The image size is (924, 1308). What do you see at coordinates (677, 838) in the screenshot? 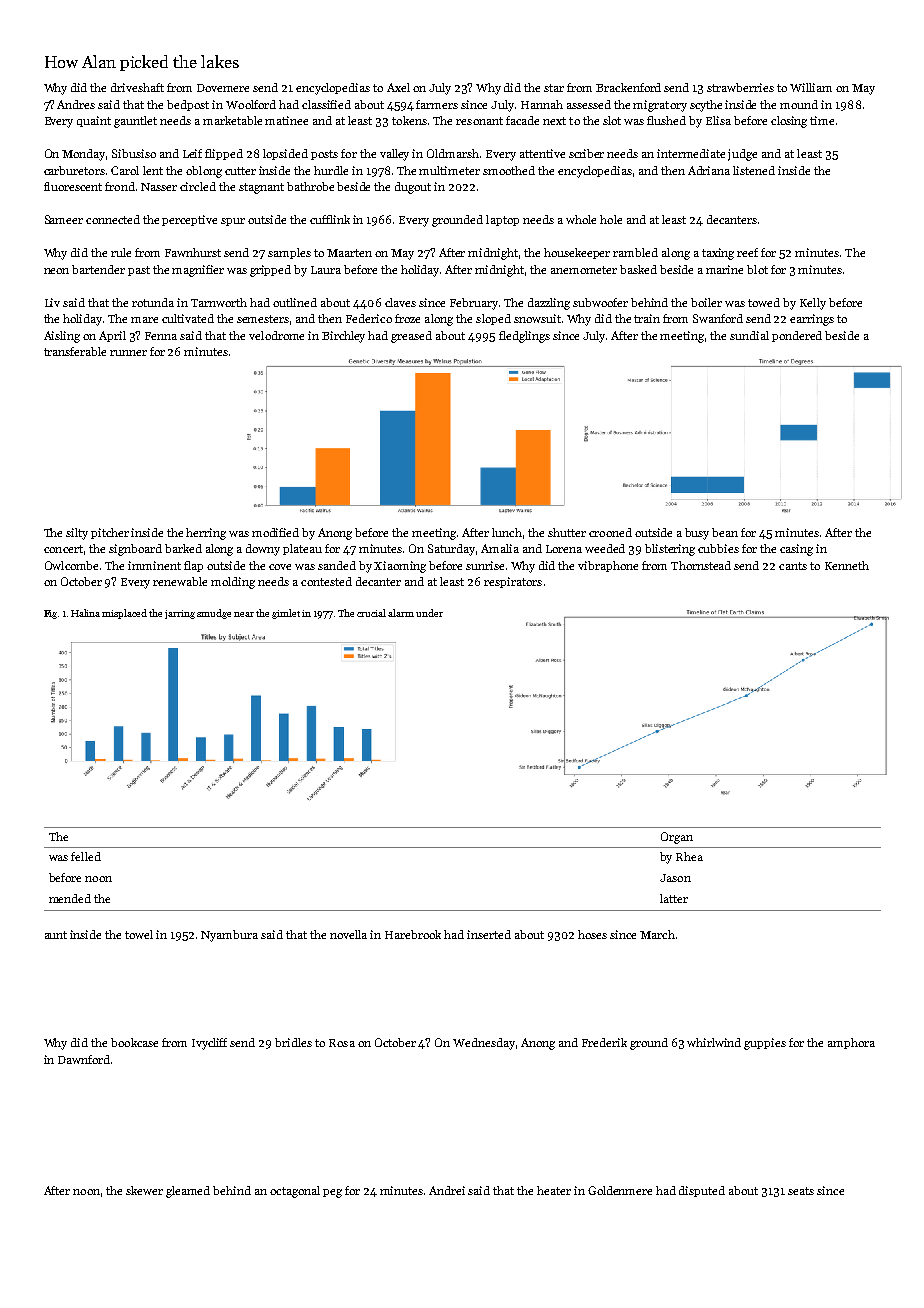
I see `Organ` at bounding box center [677, 838].
